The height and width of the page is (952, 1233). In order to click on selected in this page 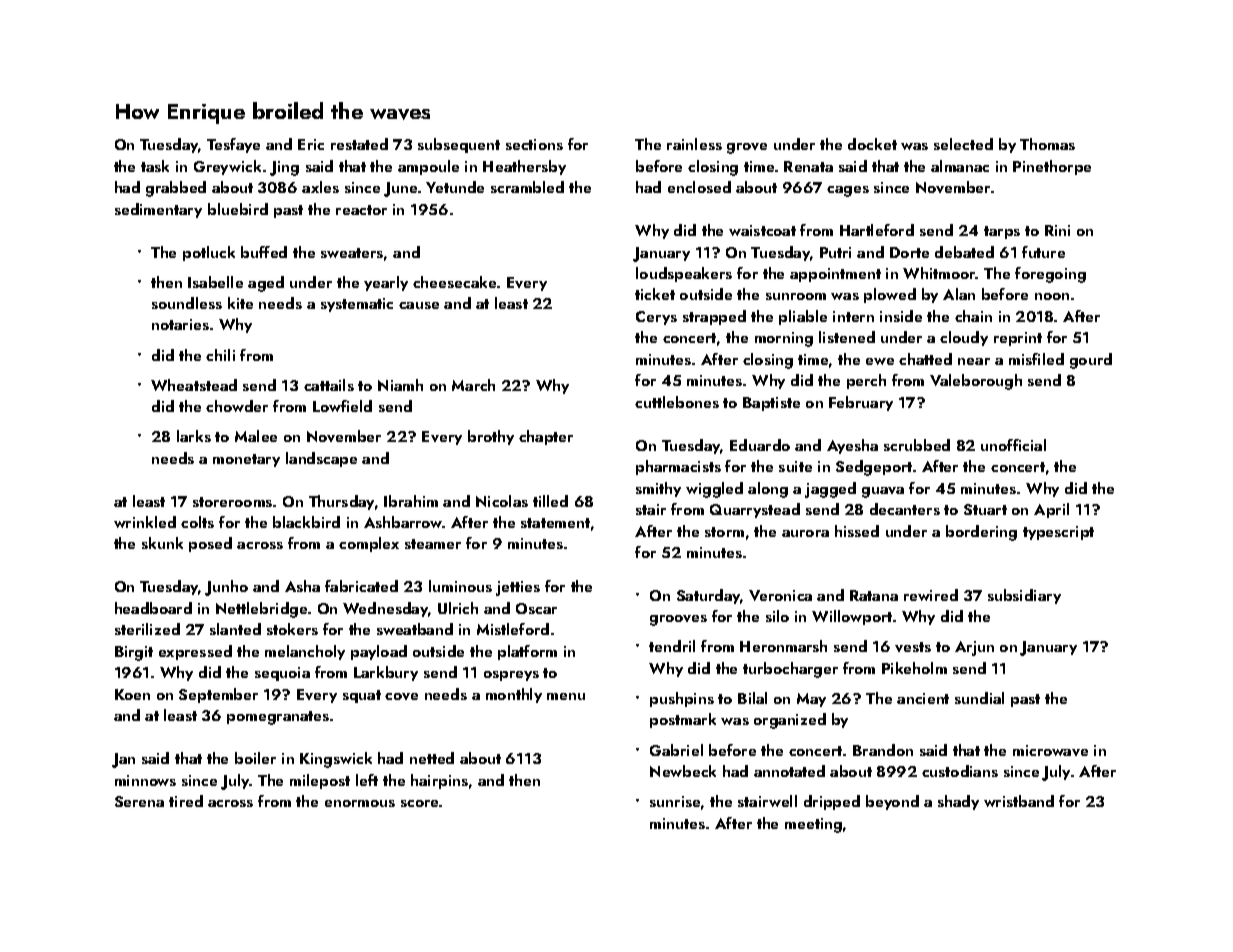, I will do `click(963, 144)`.
